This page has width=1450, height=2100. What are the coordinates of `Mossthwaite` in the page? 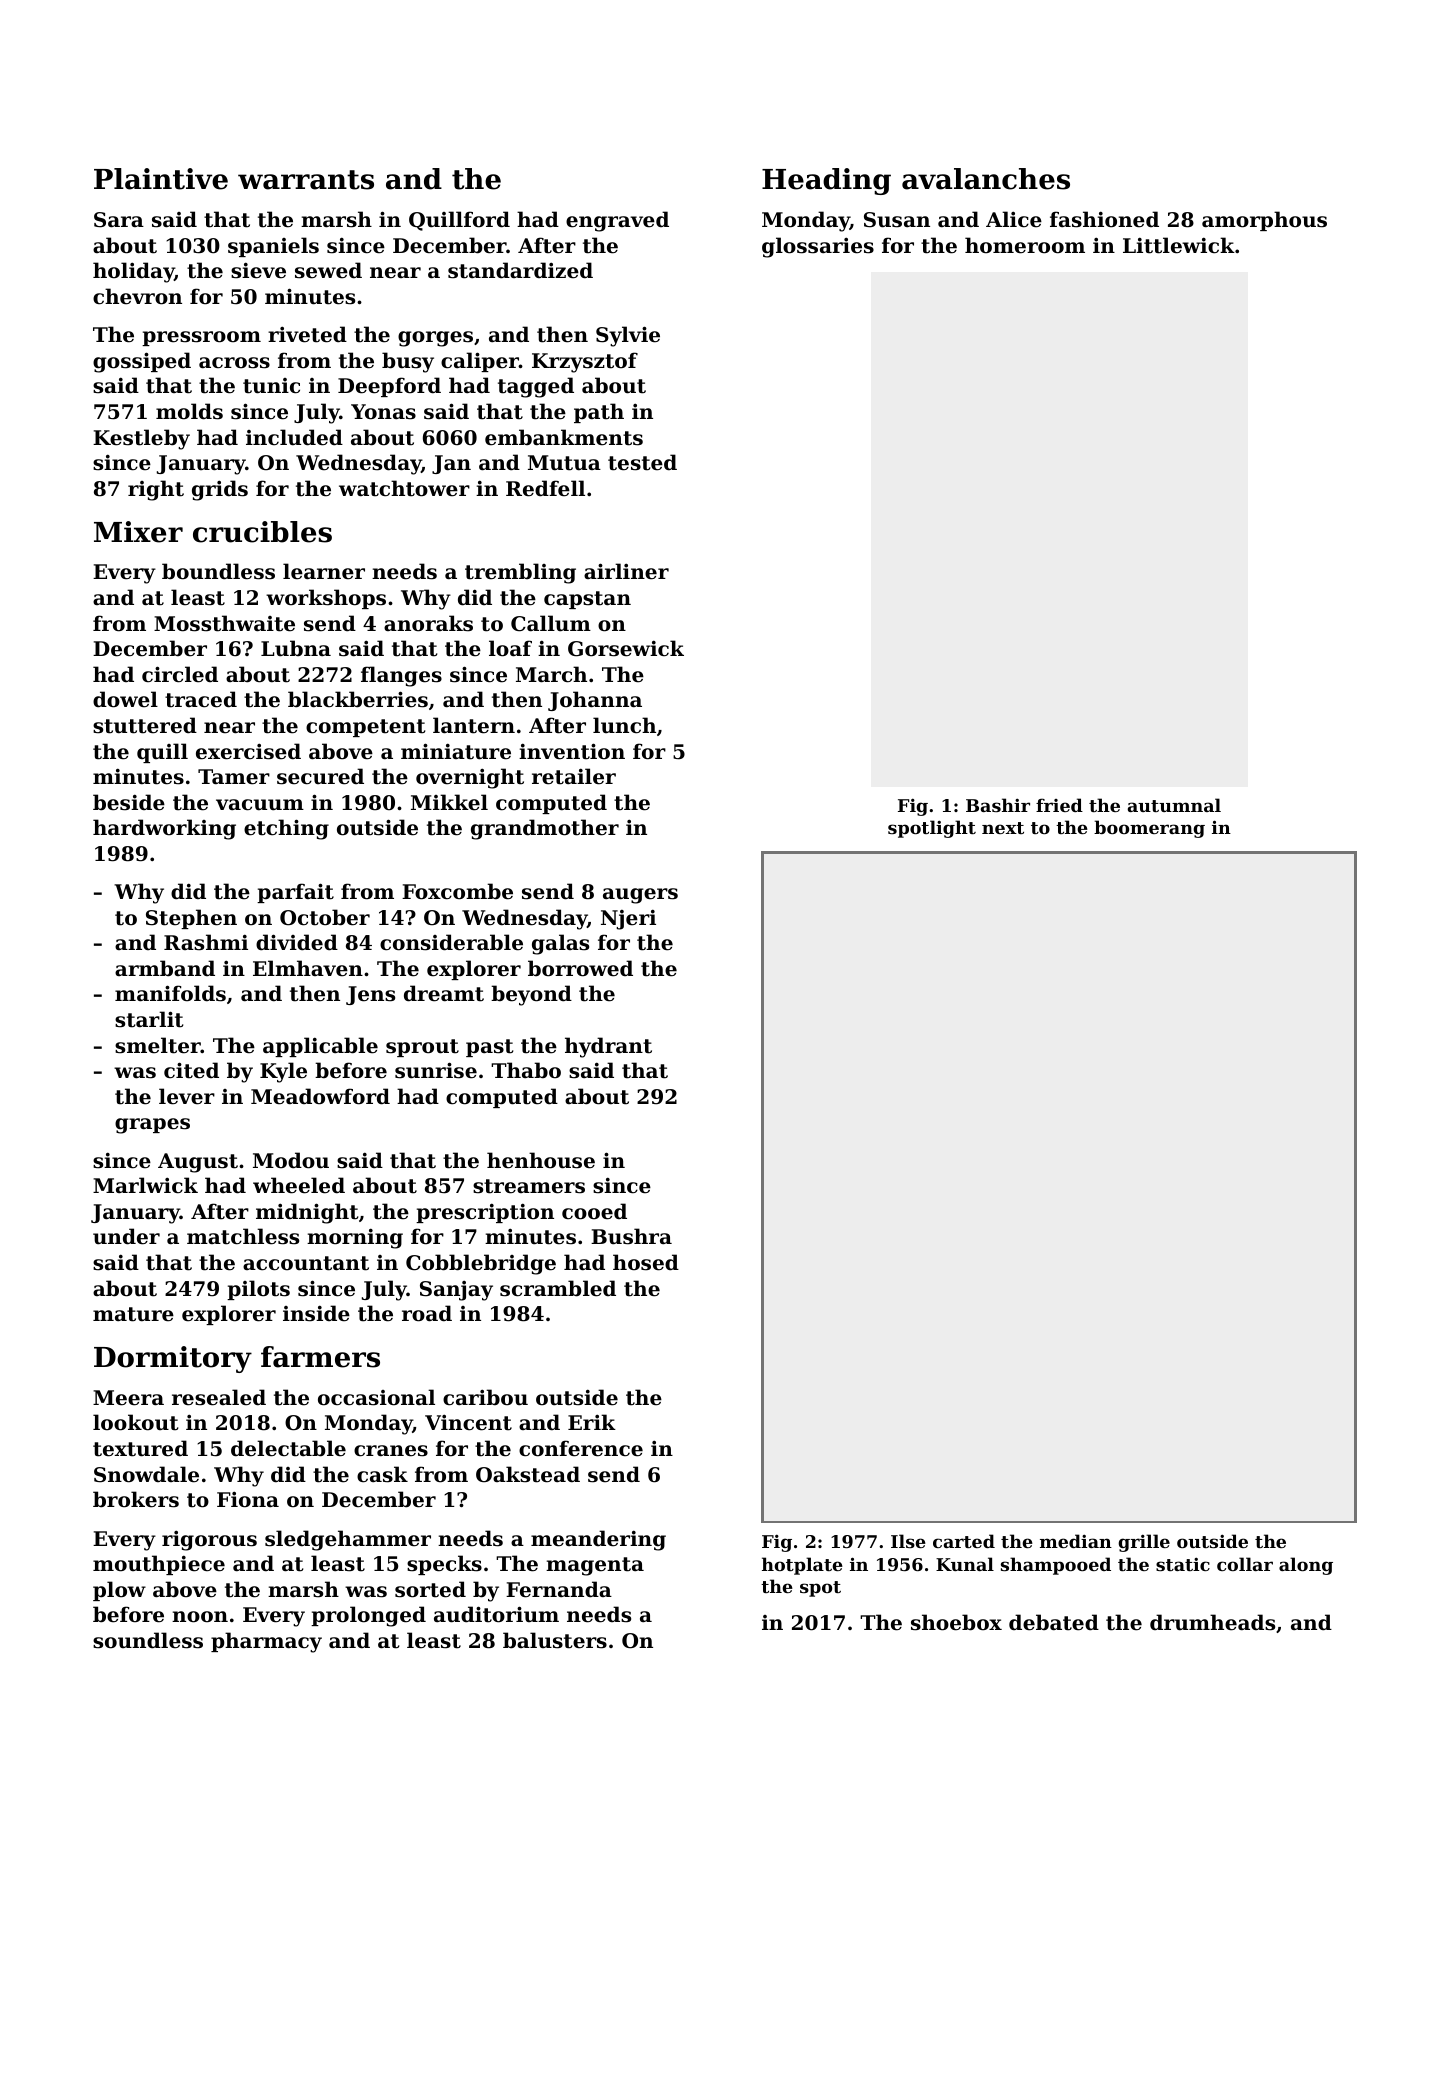 It's located at (224, 623).
